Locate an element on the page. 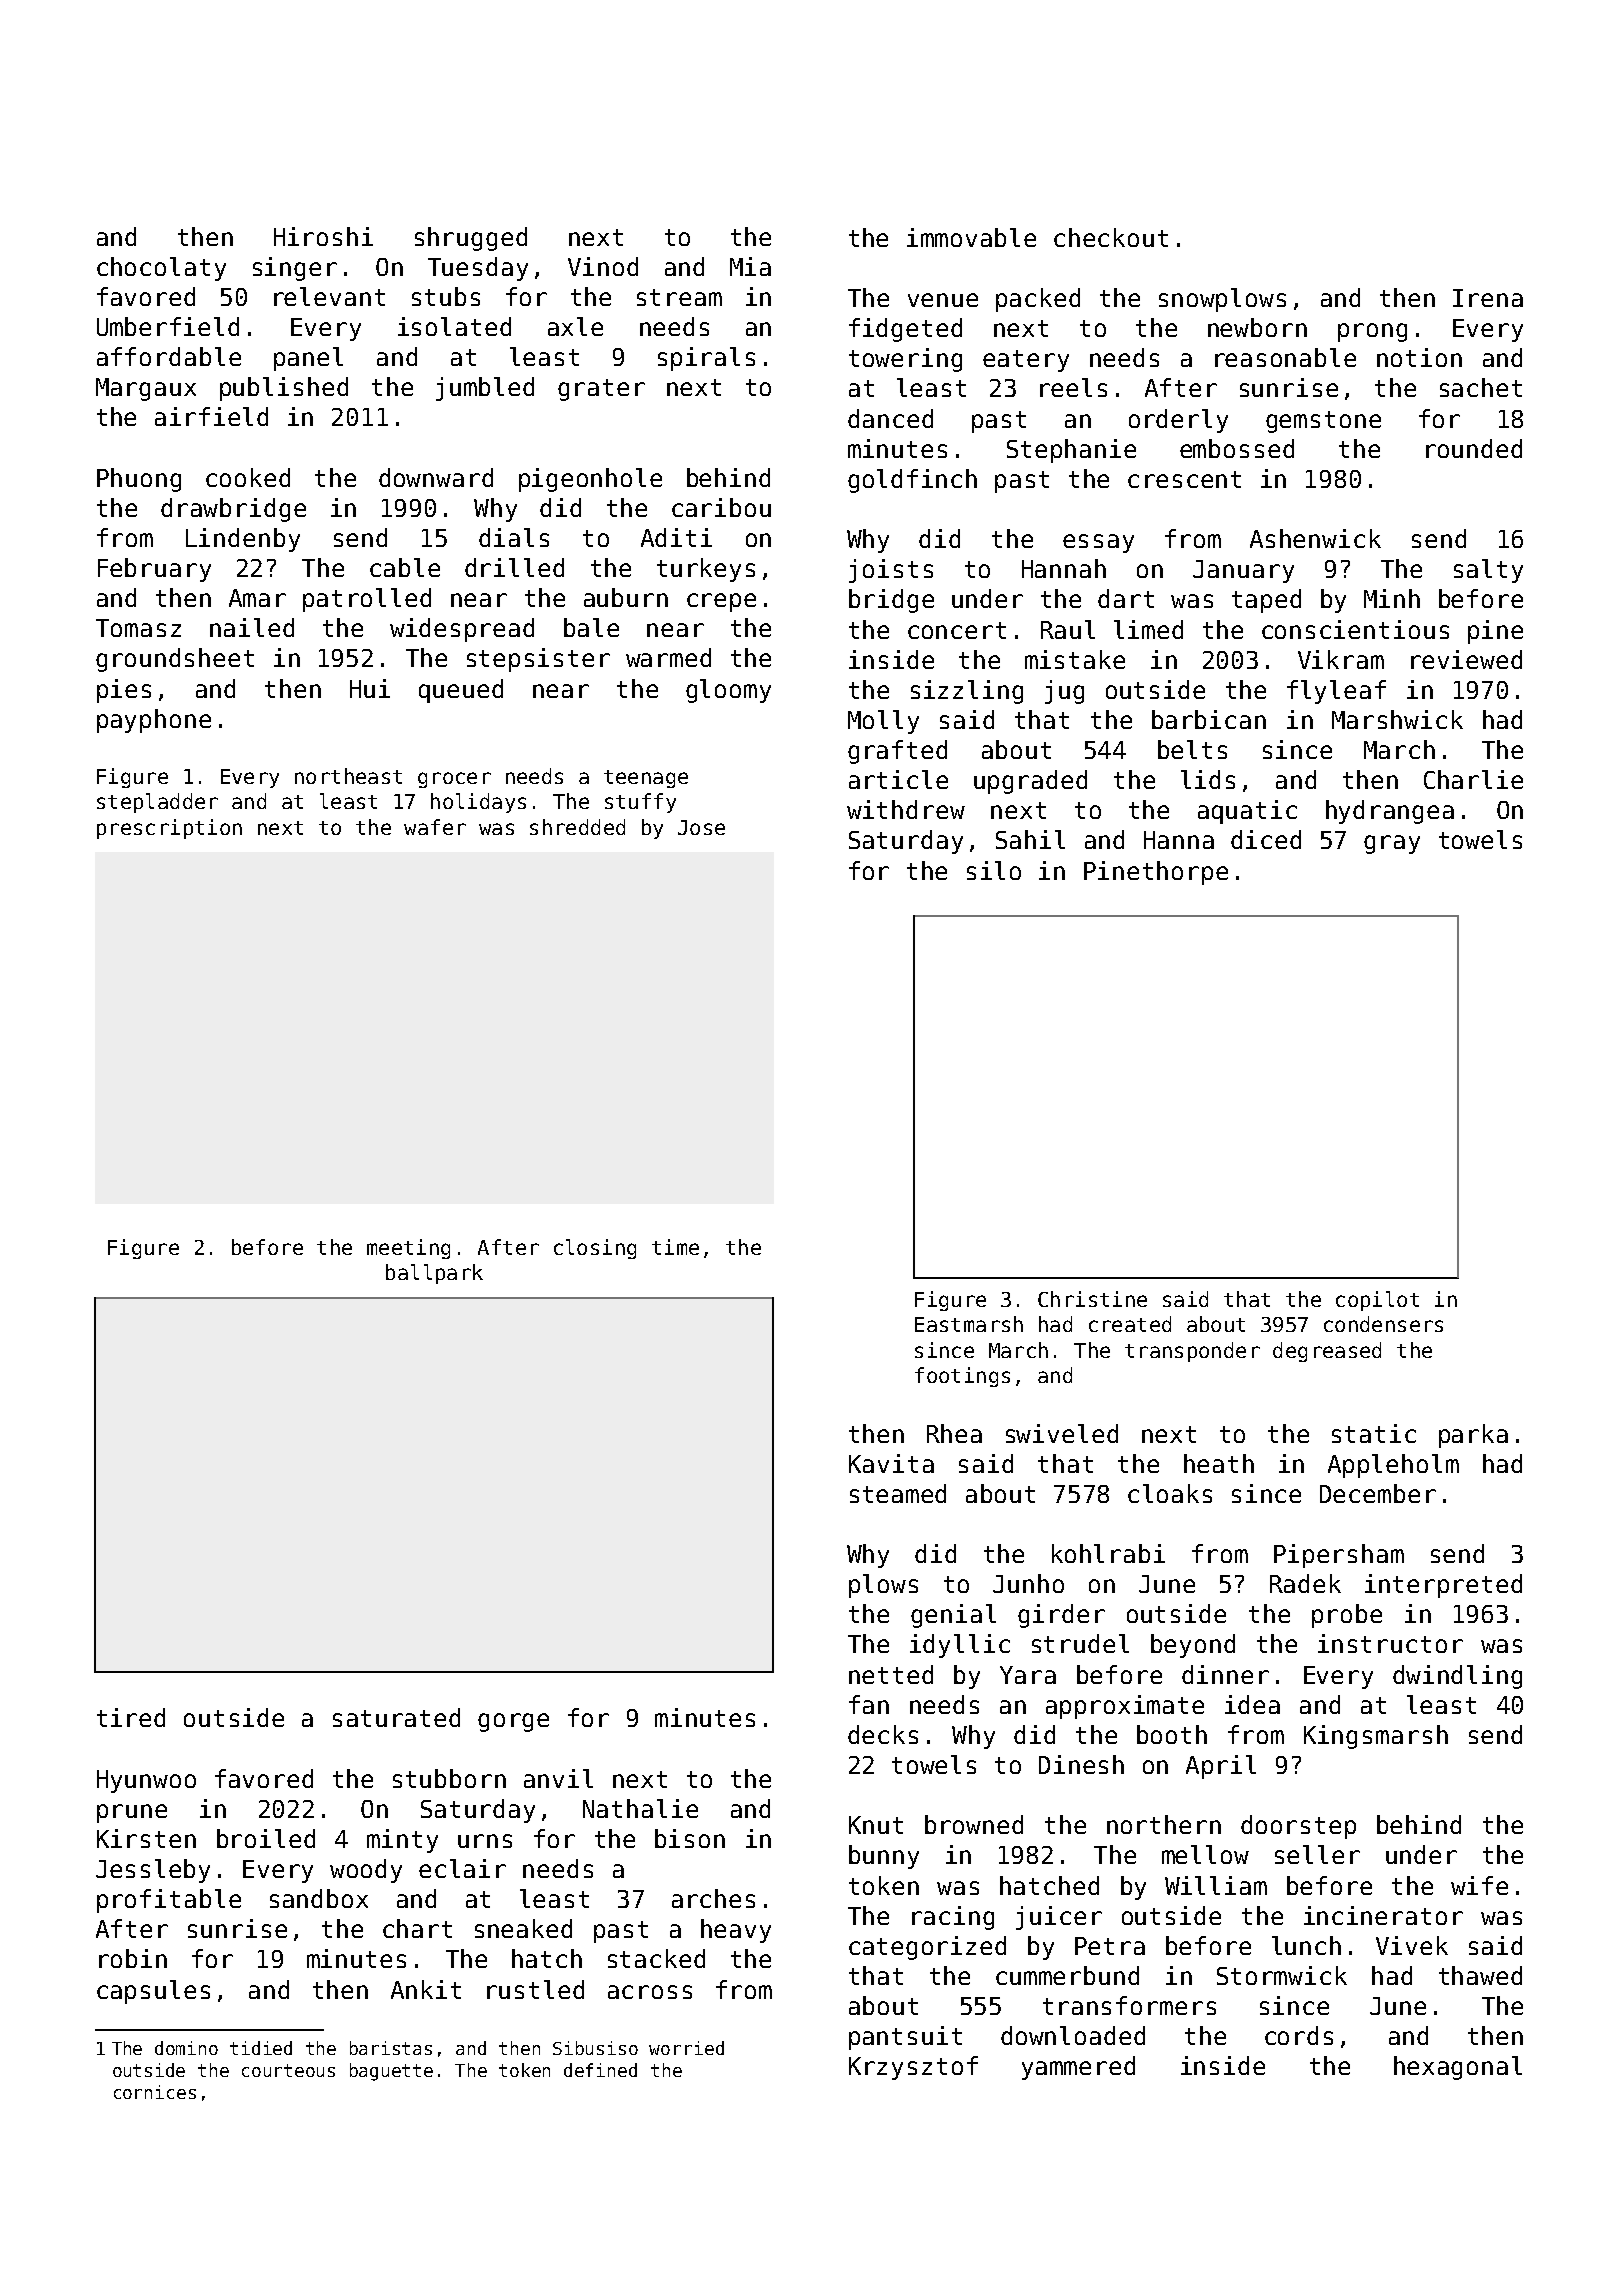 This image has height=2292, width=1620. immovable is located at coordinates (971, 237).
